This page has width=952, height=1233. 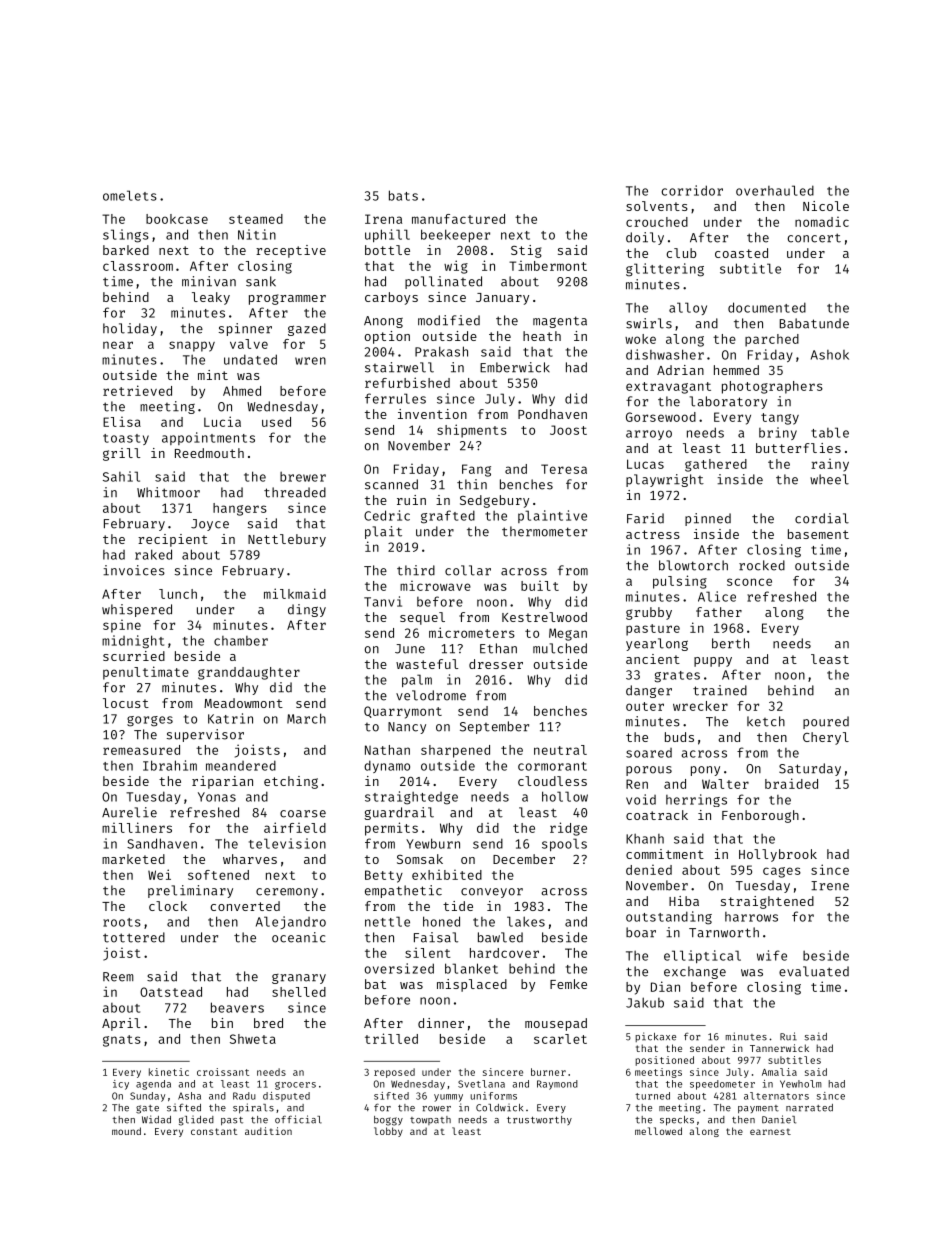 What do you see at coordinates (499, 1108) in the page?
I see `Coldwick` at bounding box center [499, 1108].
